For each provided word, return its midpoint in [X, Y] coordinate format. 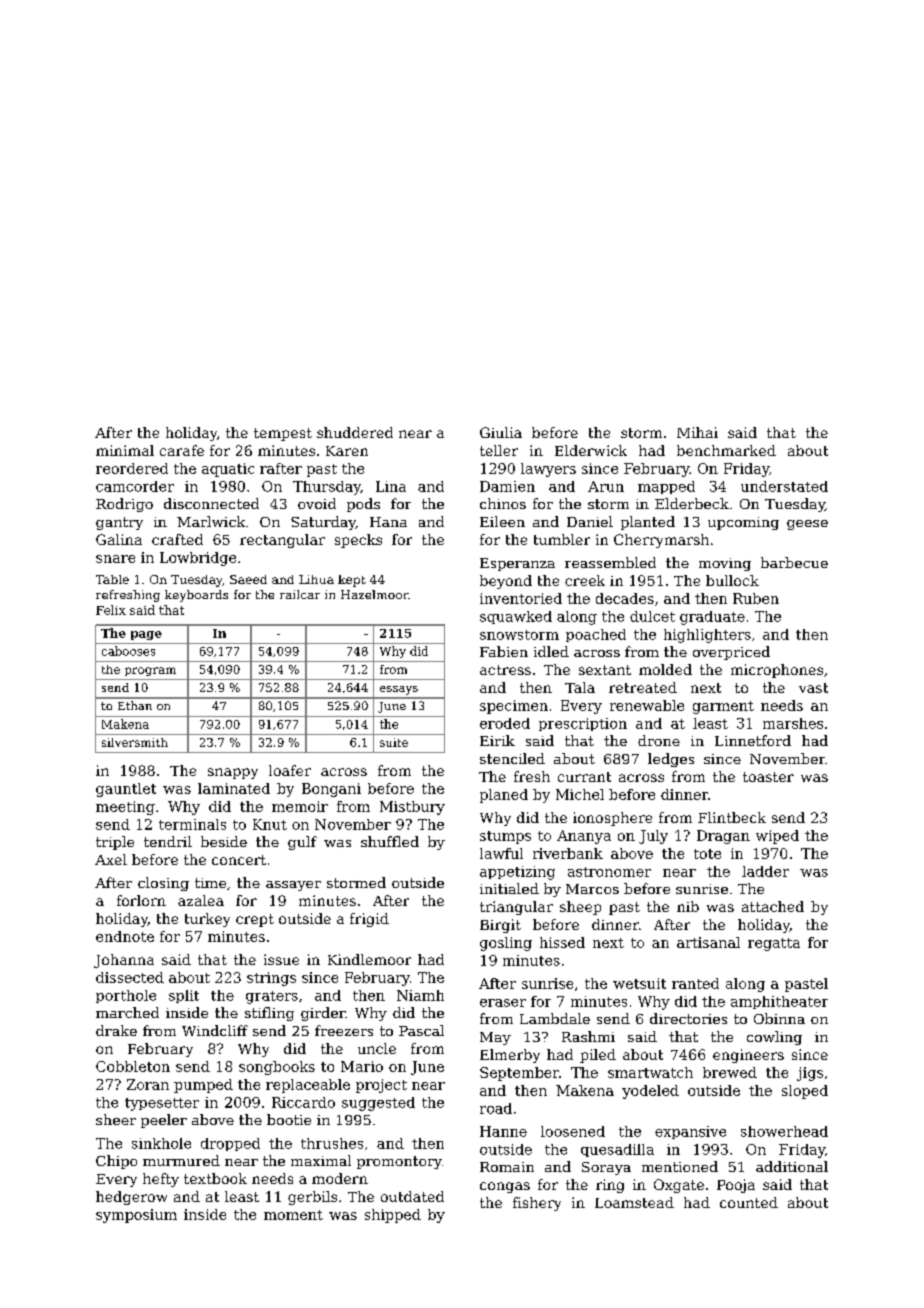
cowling [774, 1038]
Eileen [502, 521]
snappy [233, 773]
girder [323, 1014]
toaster [768, 777]
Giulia [501, 432]
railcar [300, 594]
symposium [136, 1216]
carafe [182, 450]
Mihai [697, 432]
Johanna [124, 961]
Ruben [756, 598]
